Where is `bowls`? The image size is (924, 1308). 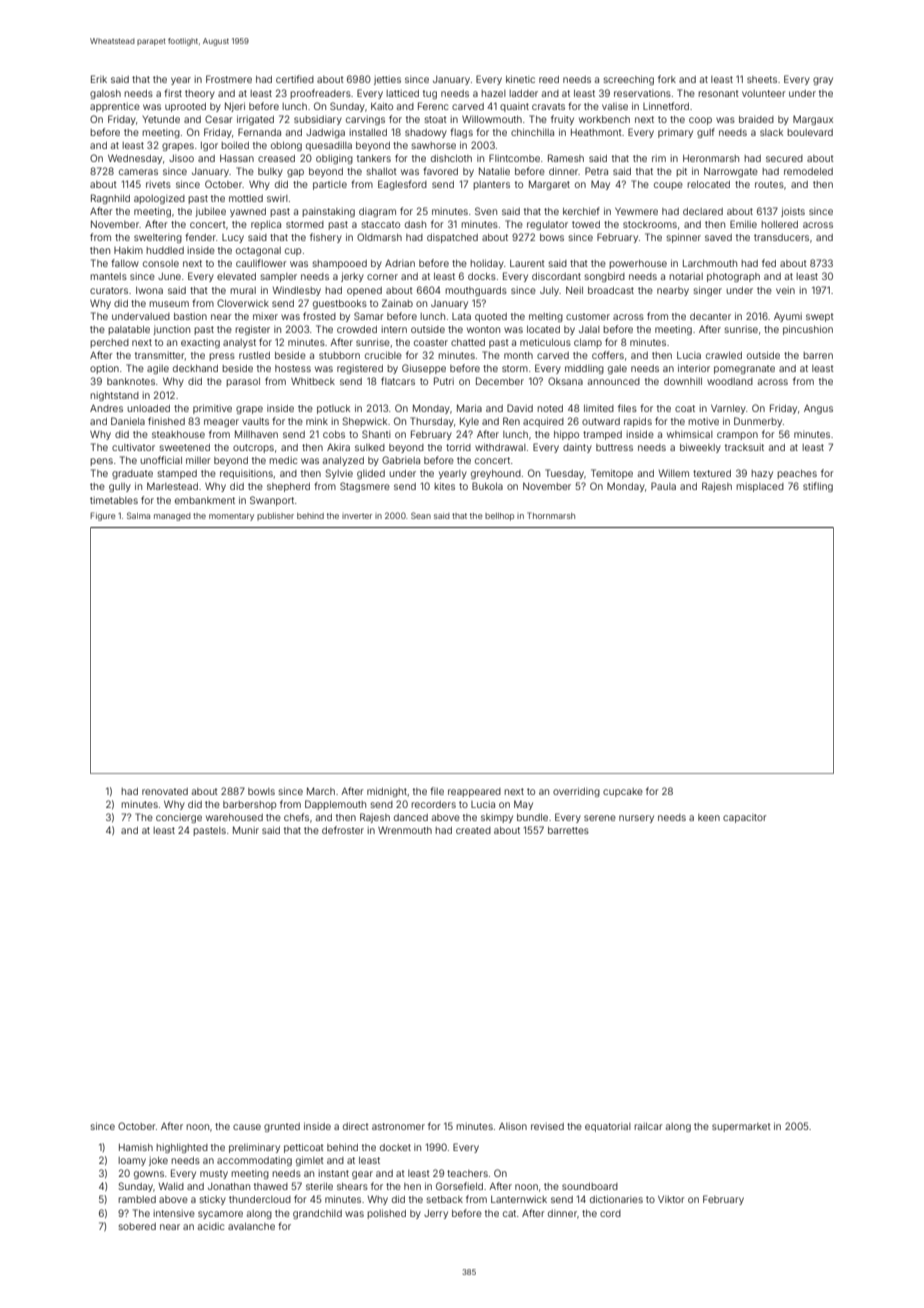
bowls is located at coordinates (261, 791).
